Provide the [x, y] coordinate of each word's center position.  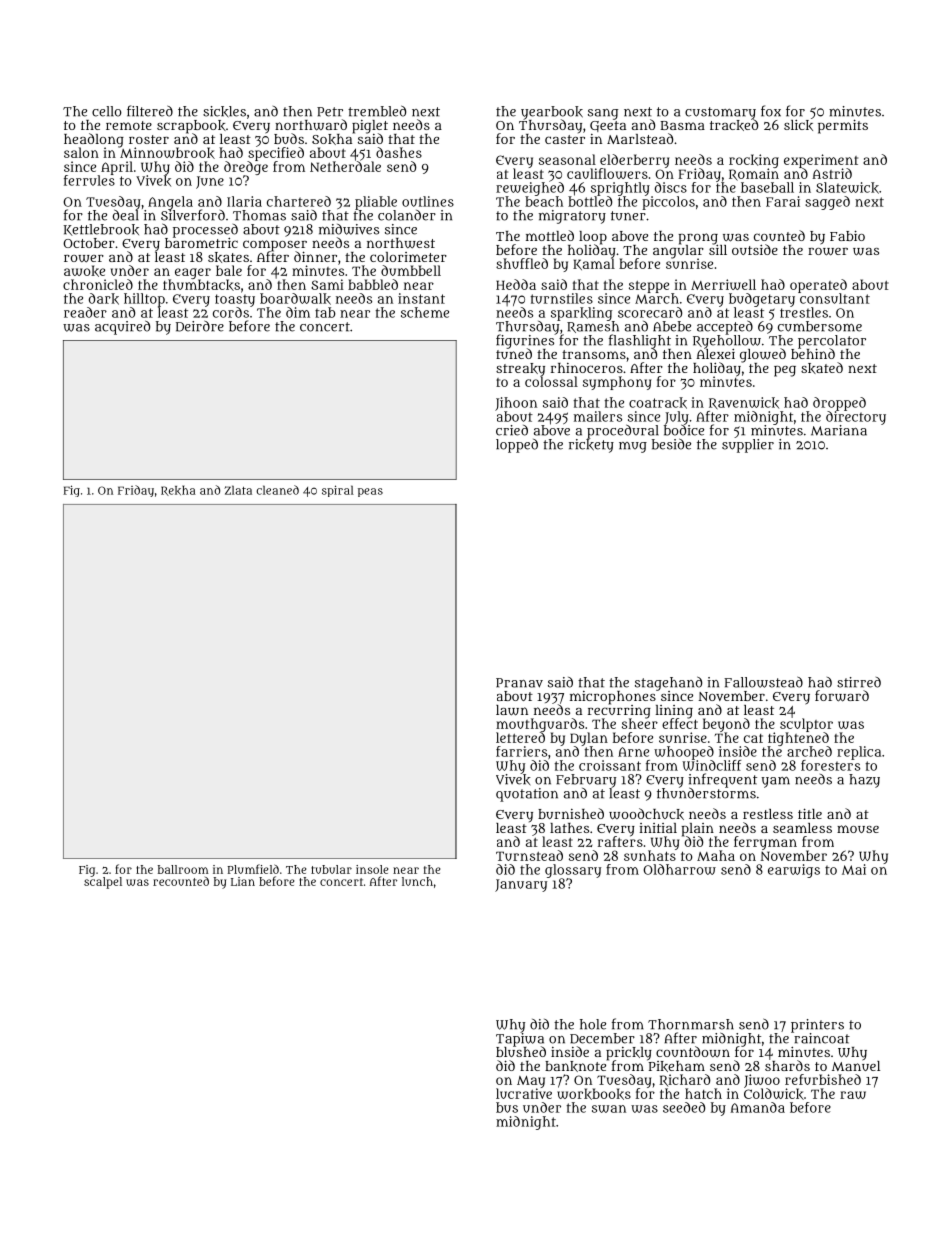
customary [720, 113]
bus [507, 1107]
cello [107, 111]
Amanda [758, 1107]
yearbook [552, 113]
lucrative [524, 1093]
